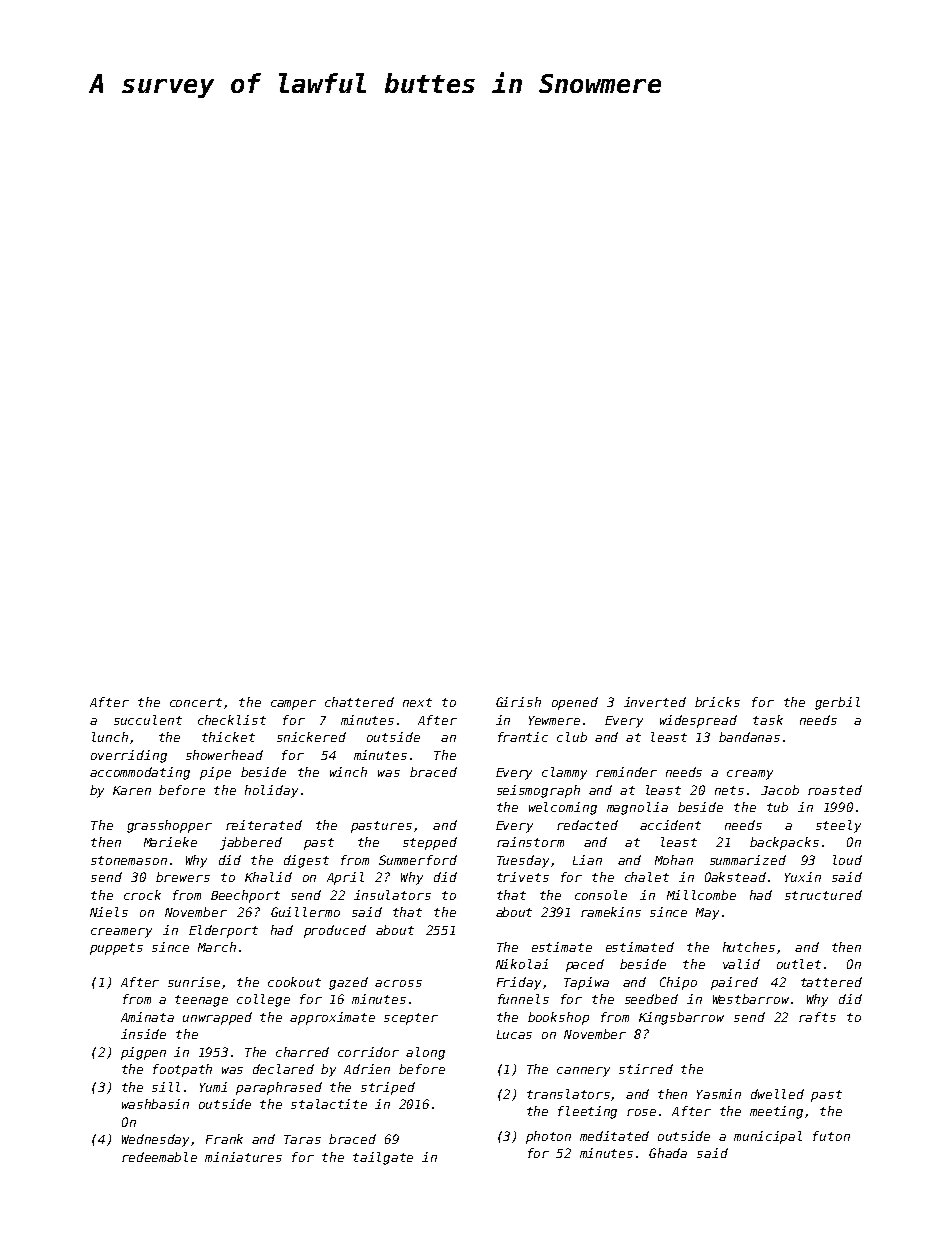 The width and height of the document is (952, 1233). I want to click on succulent, so click(148, 720).
